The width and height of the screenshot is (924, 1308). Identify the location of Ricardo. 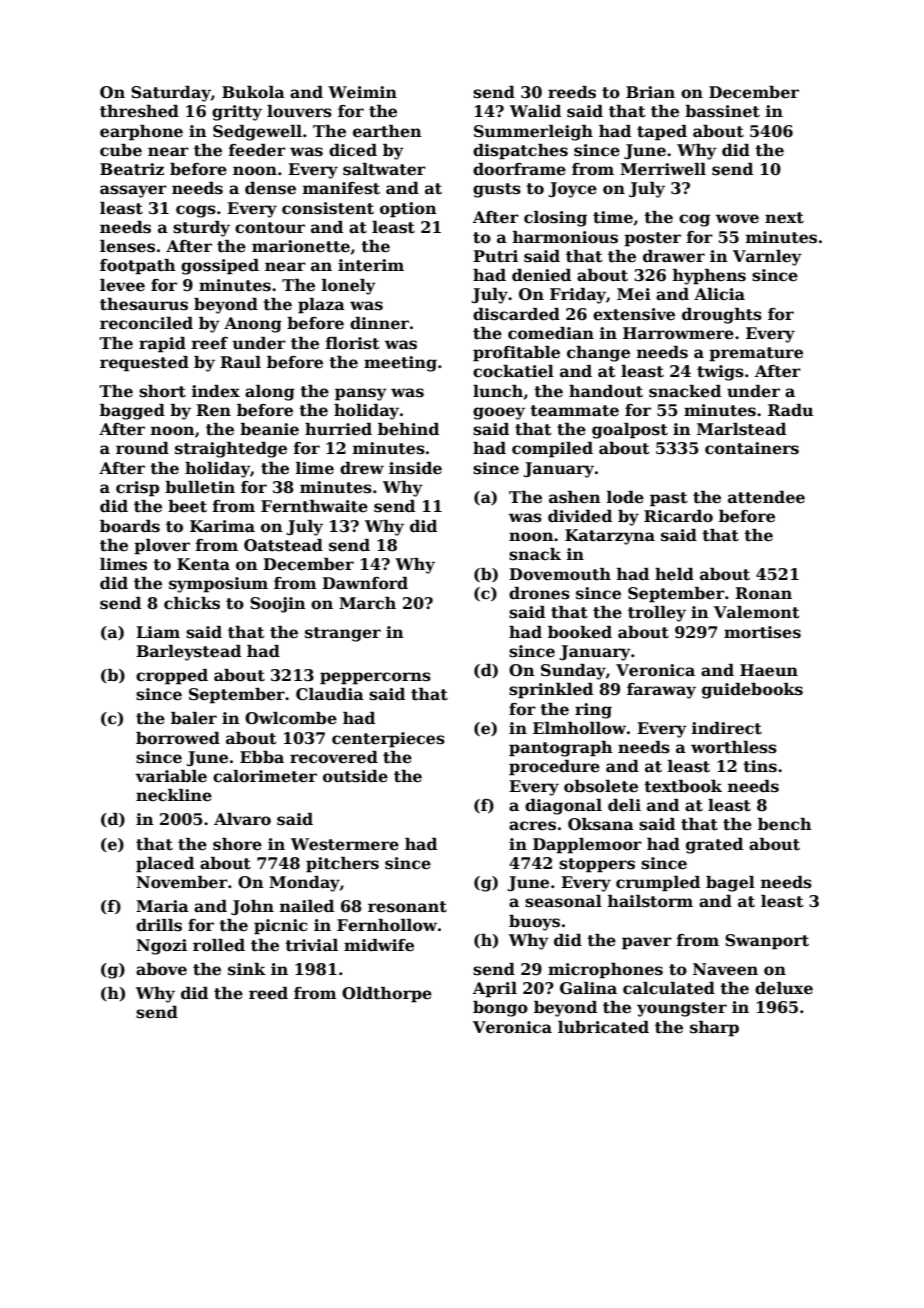
(678, 516).
